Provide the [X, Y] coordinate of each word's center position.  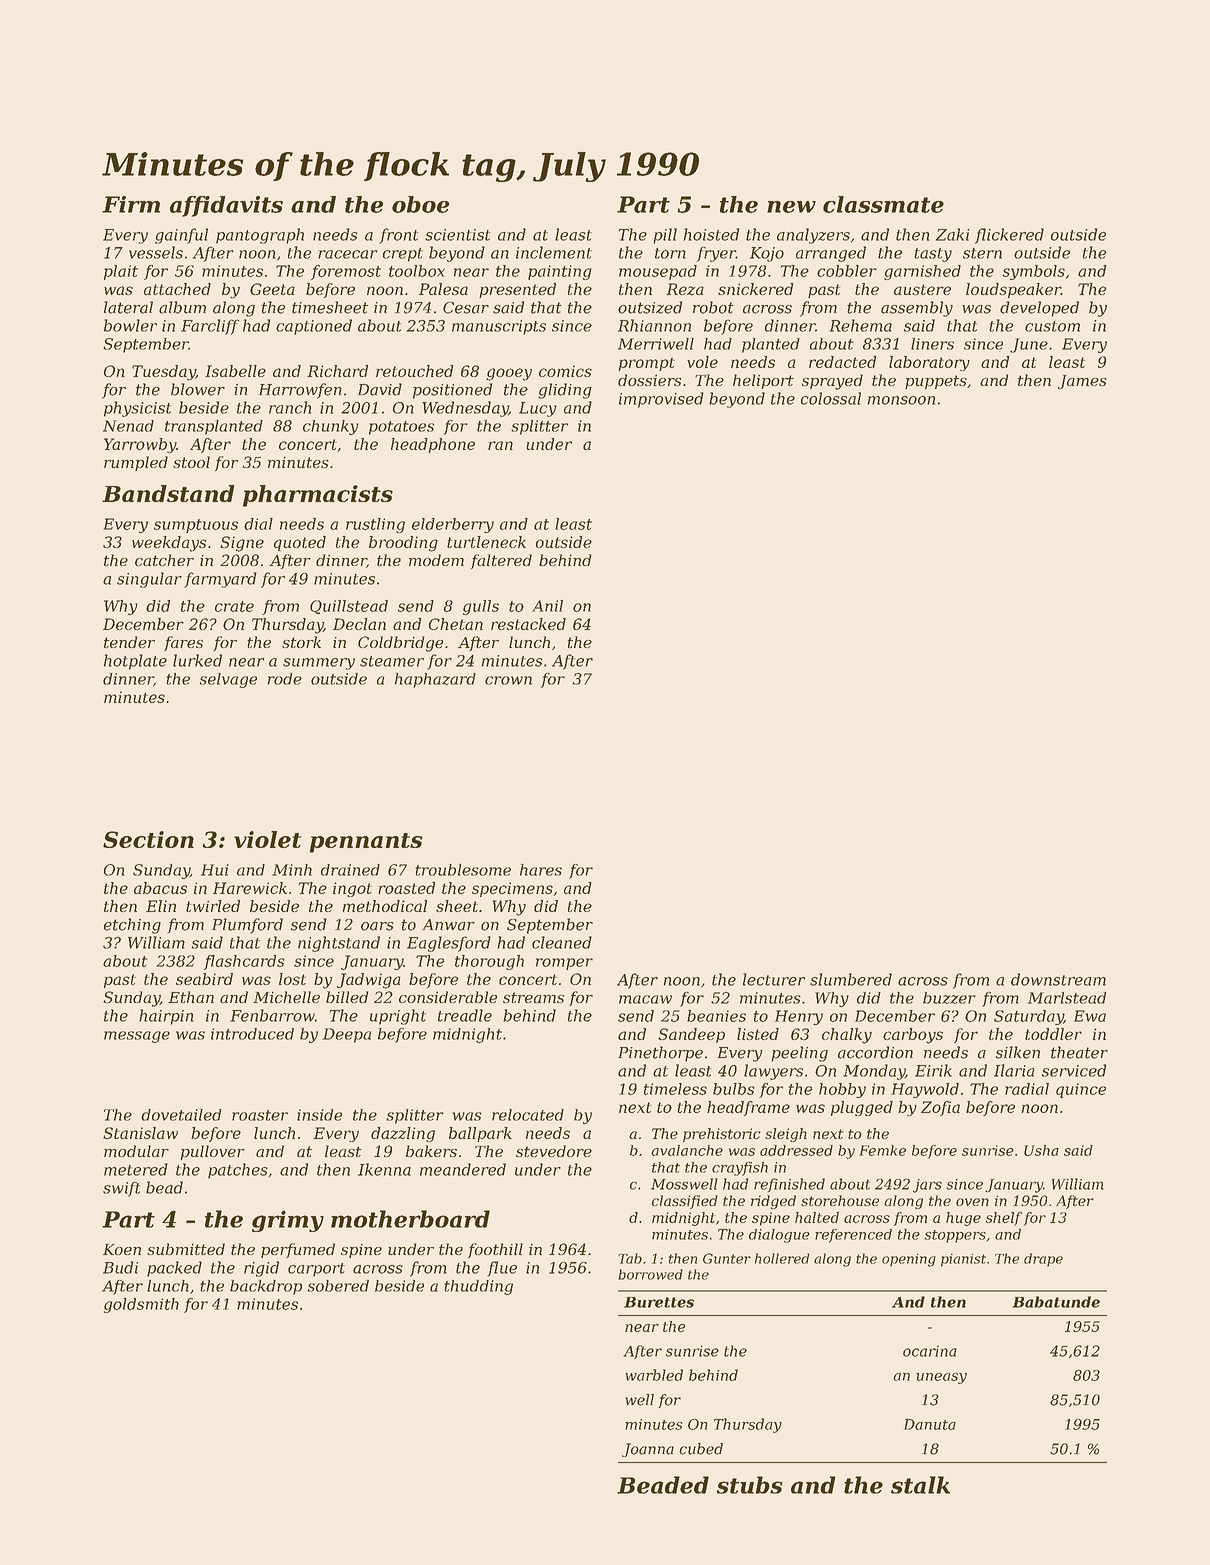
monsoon [901, 400]
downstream [1058, 979]
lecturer [774, 979]
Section [148, 839]
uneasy [941, 1378]
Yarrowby [140, 445]
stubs [750, 1485]
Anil [547, 606]
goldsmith [141, 1305]
